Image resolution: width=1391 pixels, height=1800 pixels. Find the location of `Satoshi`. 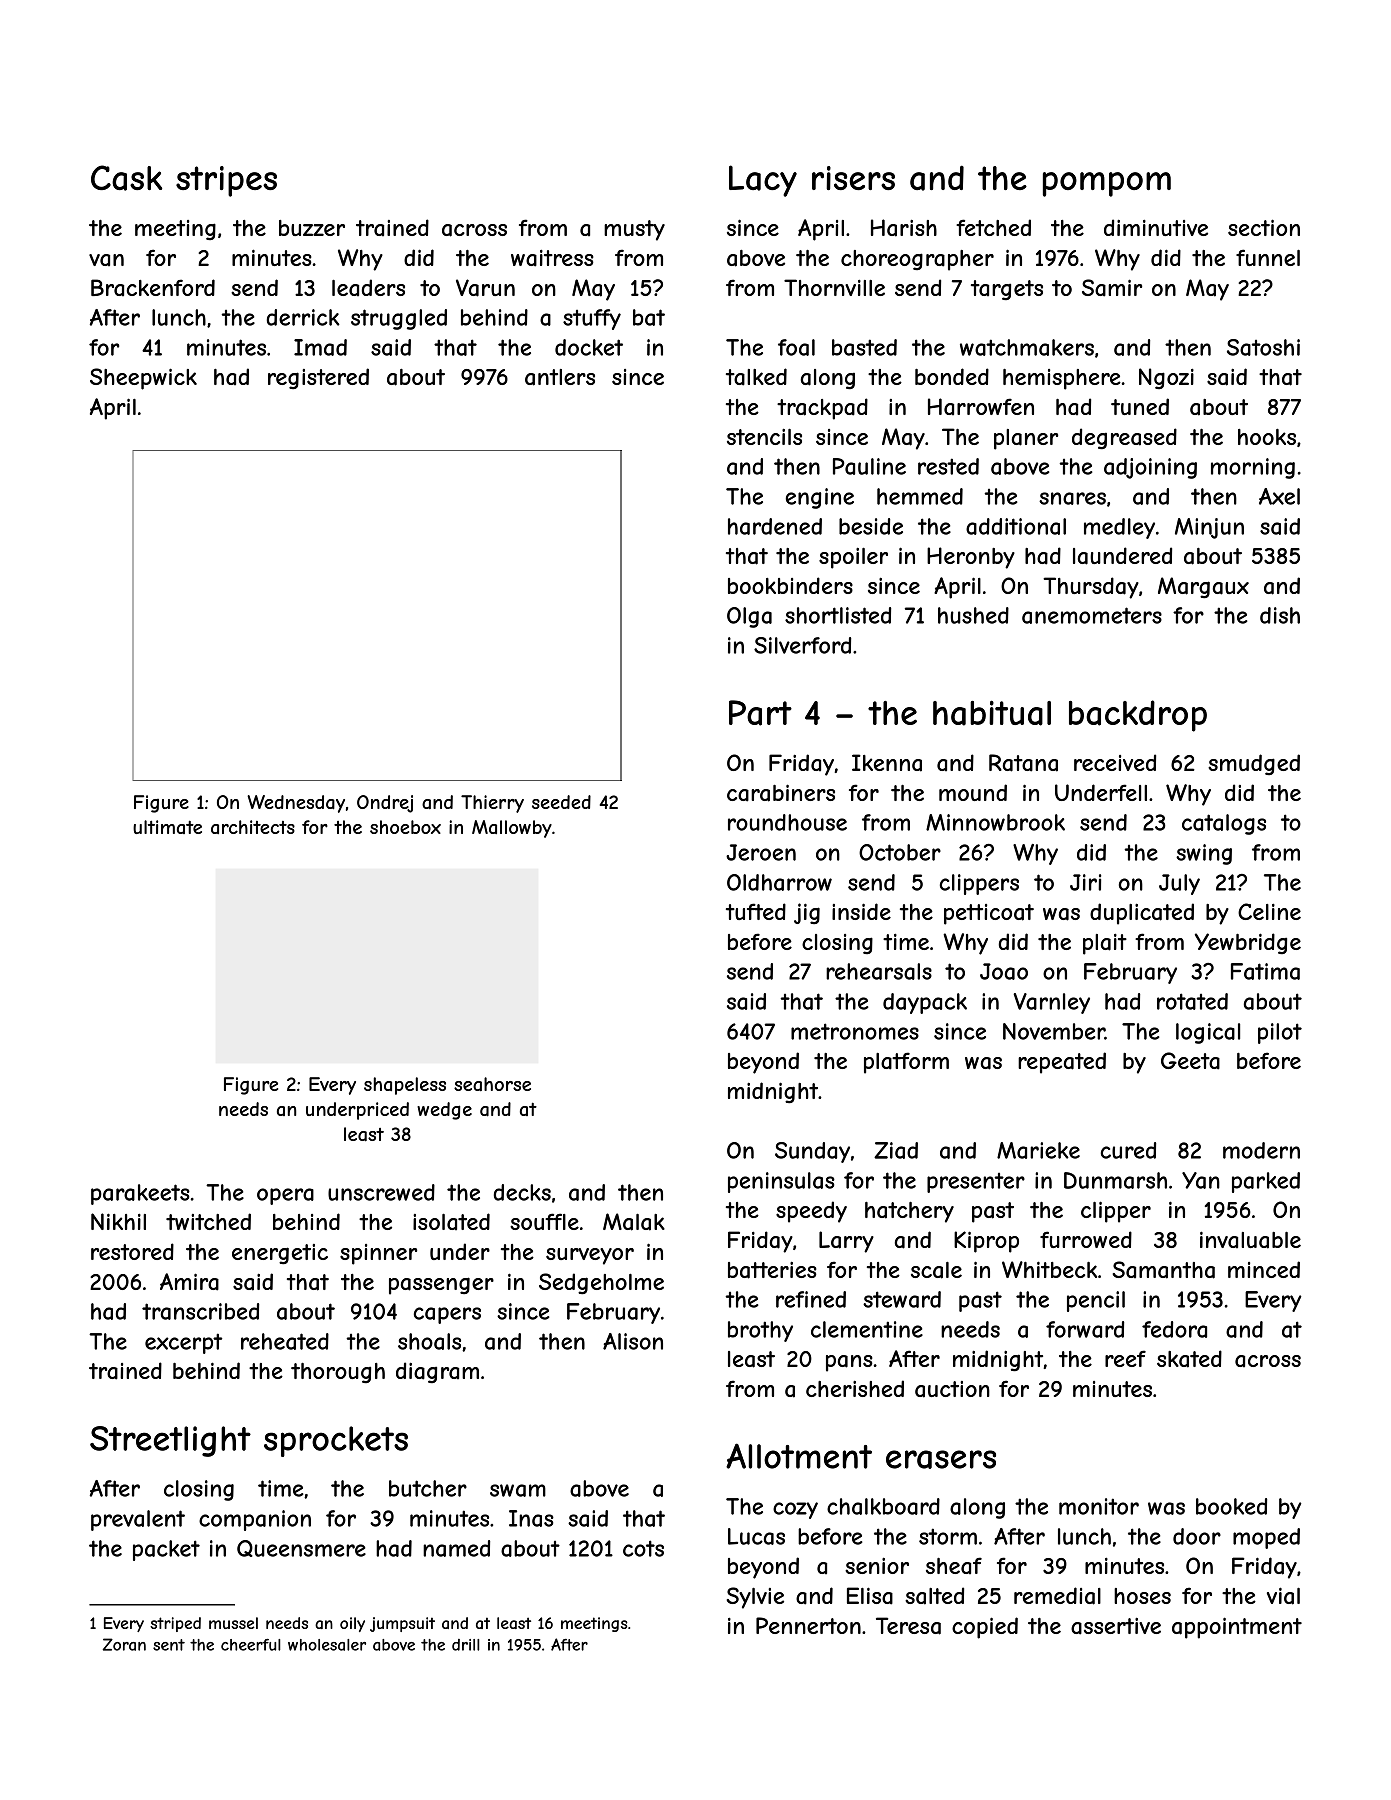

Satoshi is located at coordinates (1263, 347).
